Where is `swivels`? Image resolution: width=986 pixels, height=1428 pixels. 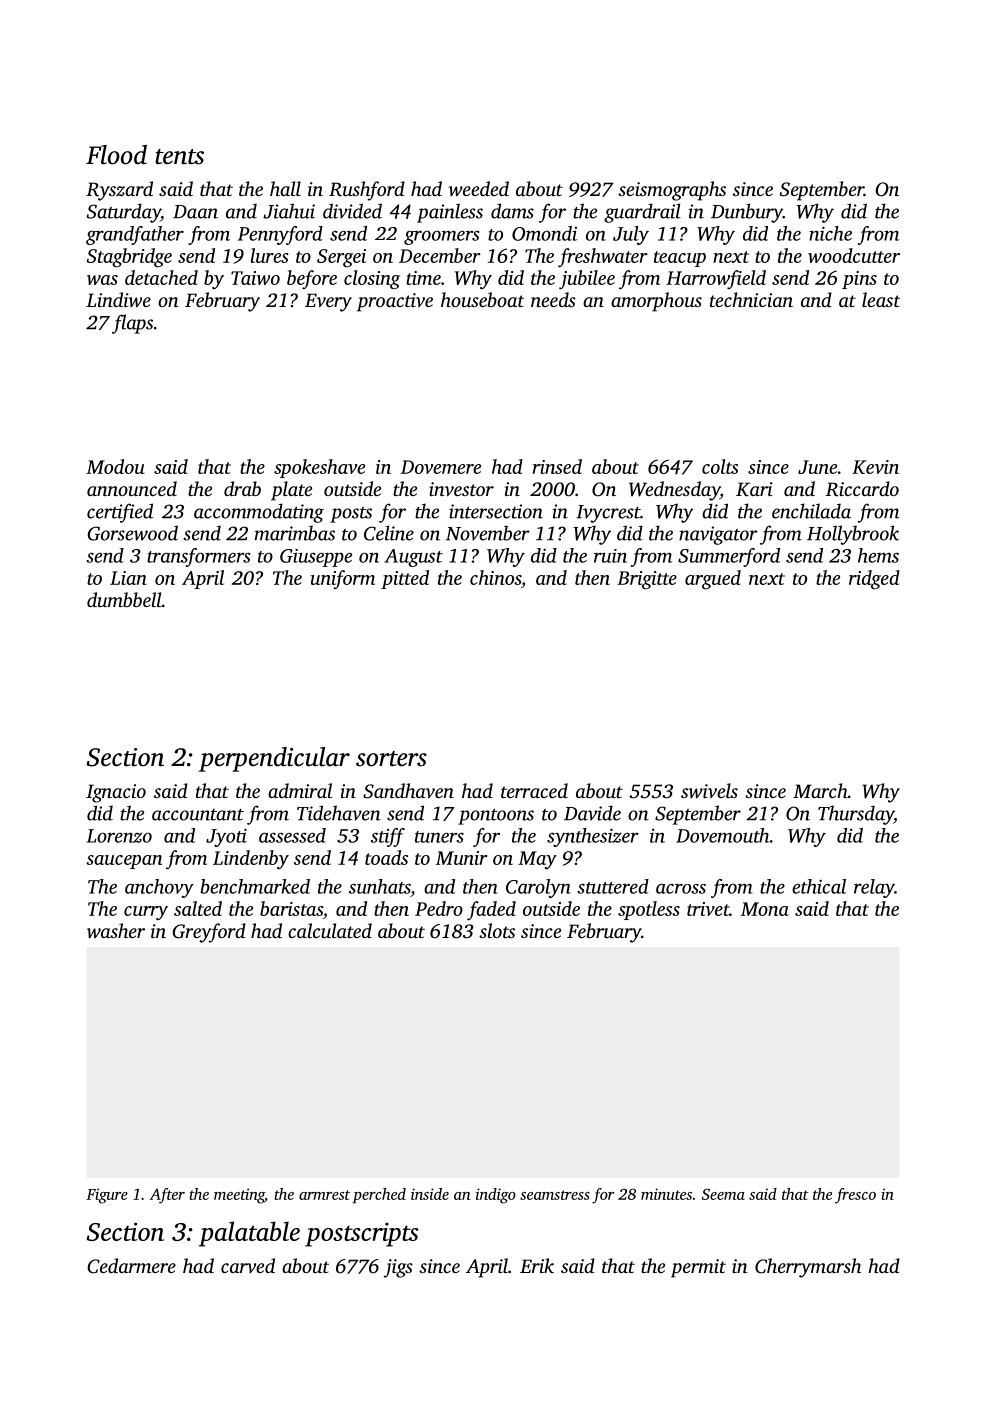 swivels is located at coordinates (709, 790).
